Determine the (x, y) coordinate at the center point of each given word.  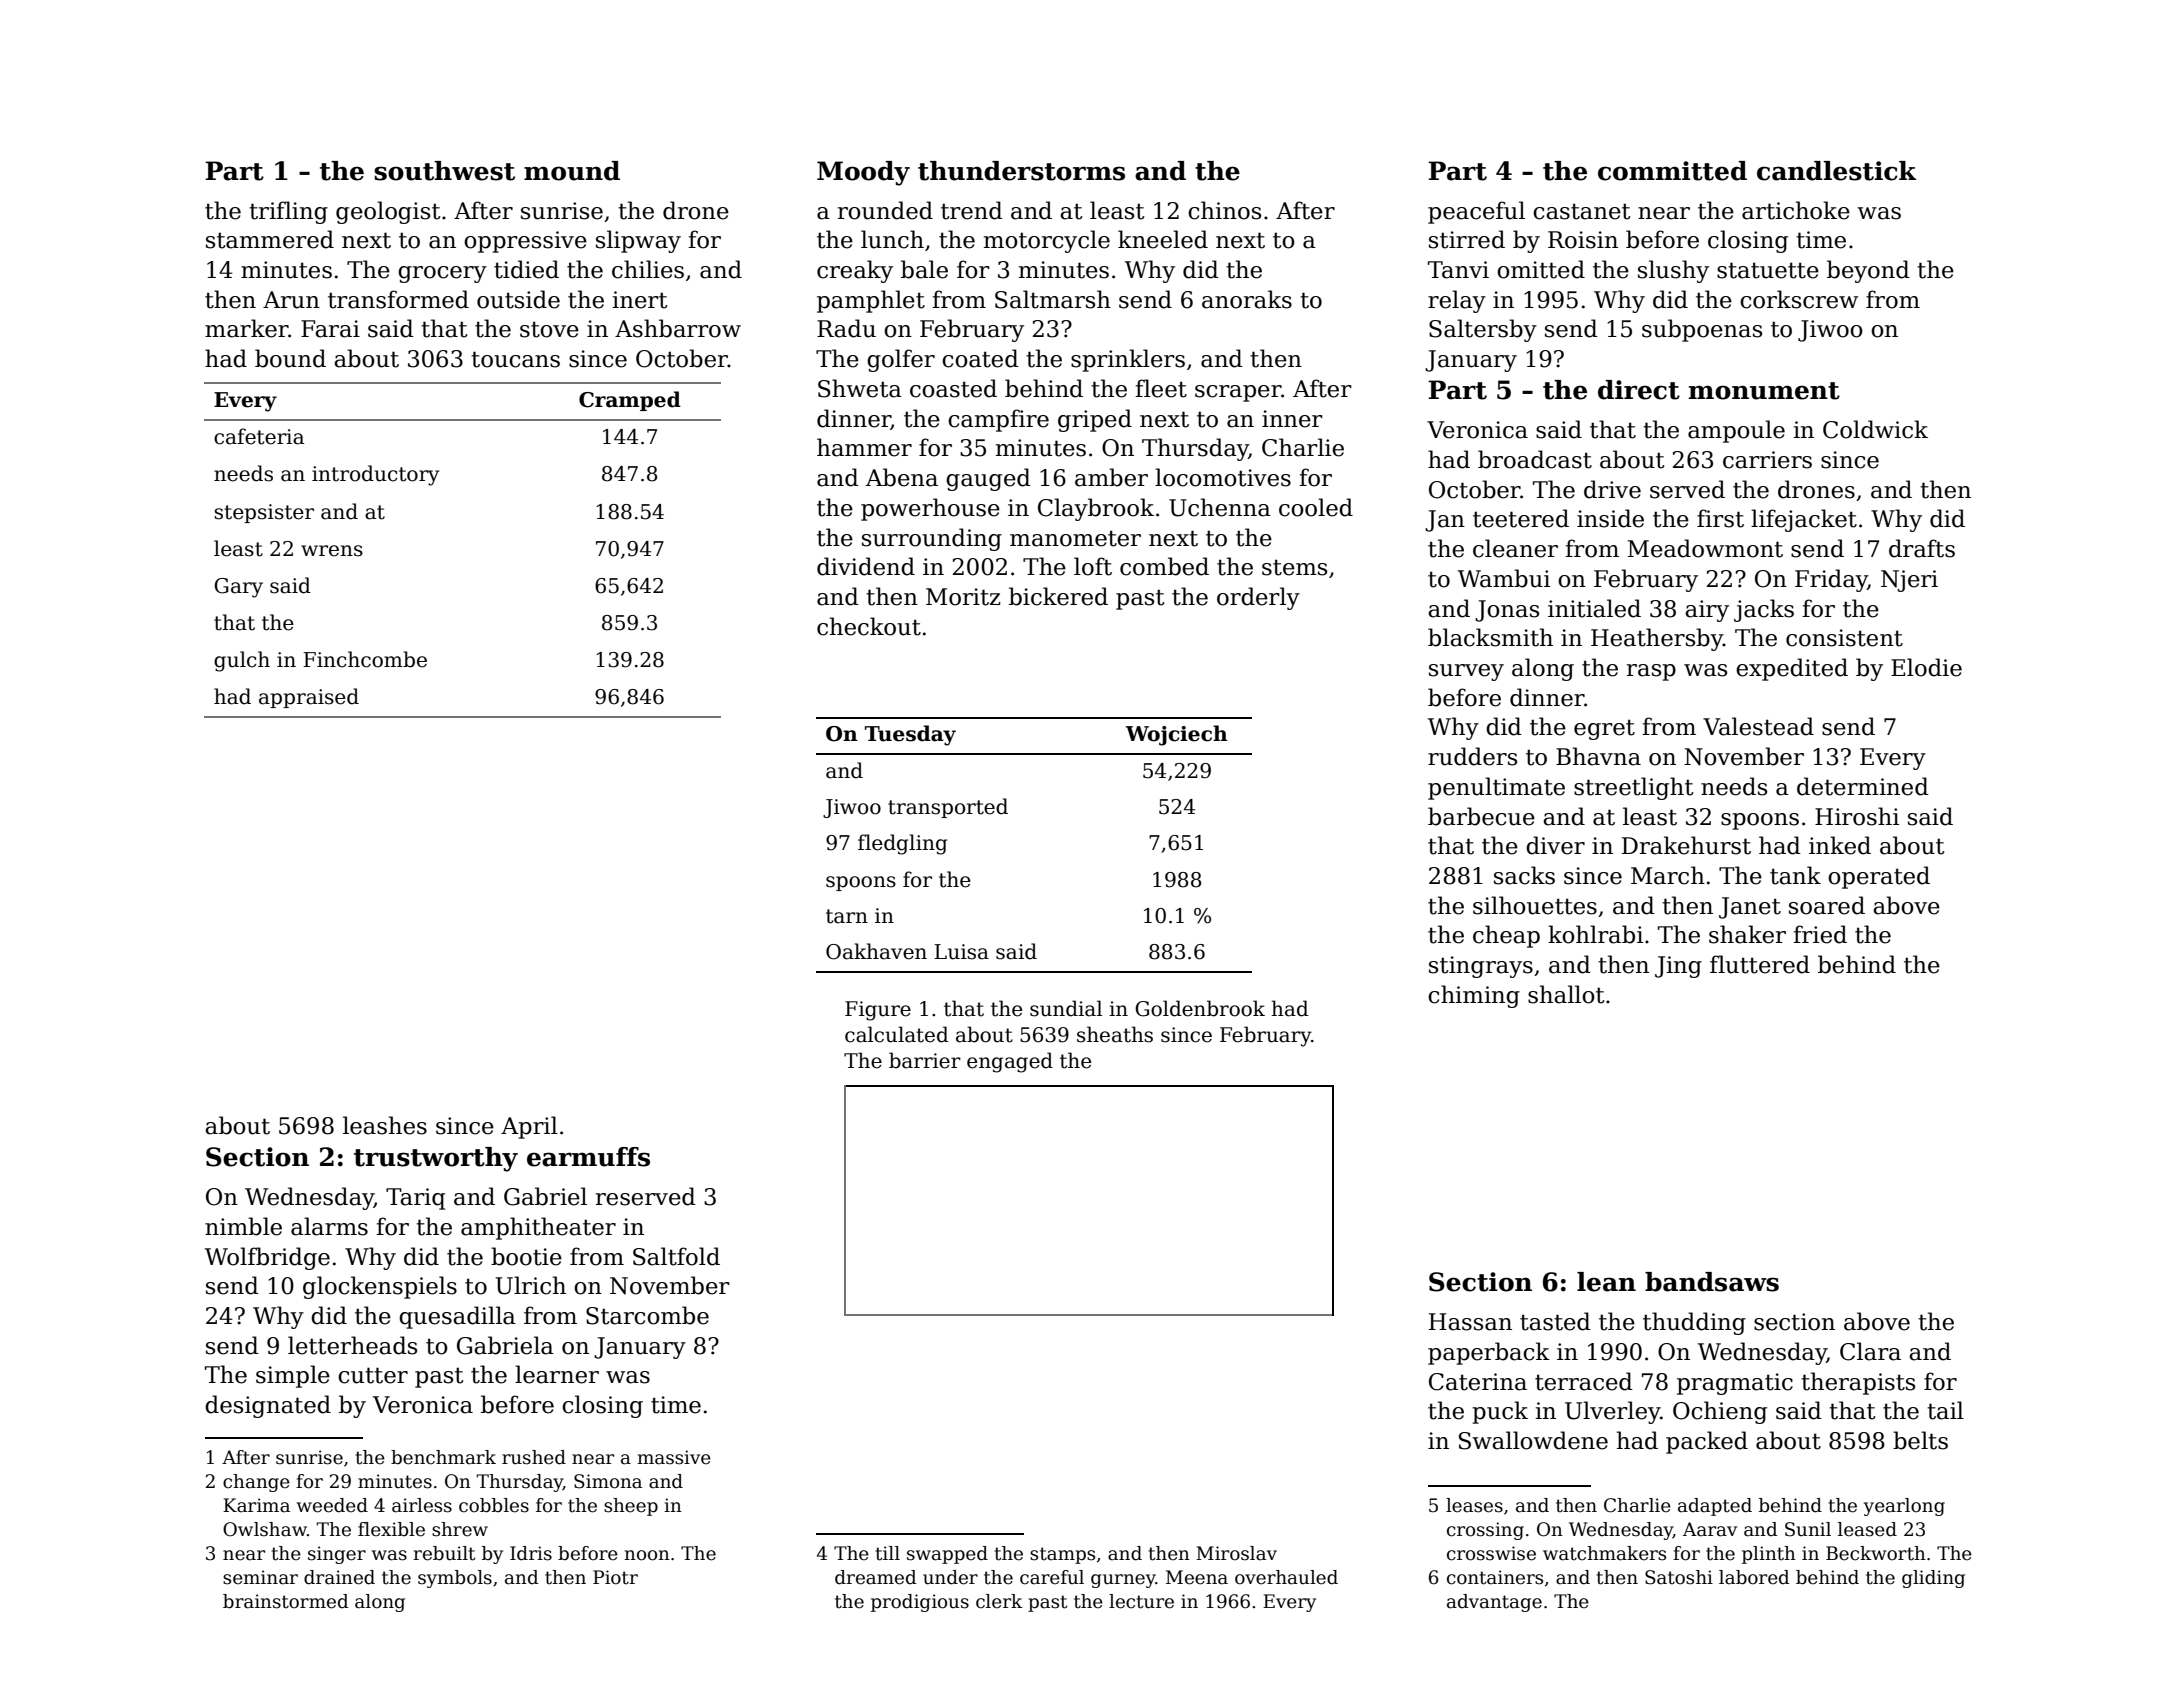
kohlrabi (1595, 934)
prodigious (920, 1603)
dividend (866, 566)
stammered (270, 239)
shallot (1566, 994)
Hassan (1470, 1322)
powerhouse (930, 509)
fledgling (902, 844)
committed (1672, 171)
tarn (847, 916)
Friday (1831, 580)
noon (647, 1555)
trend (972, 210)
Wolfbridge (267, 1258)
